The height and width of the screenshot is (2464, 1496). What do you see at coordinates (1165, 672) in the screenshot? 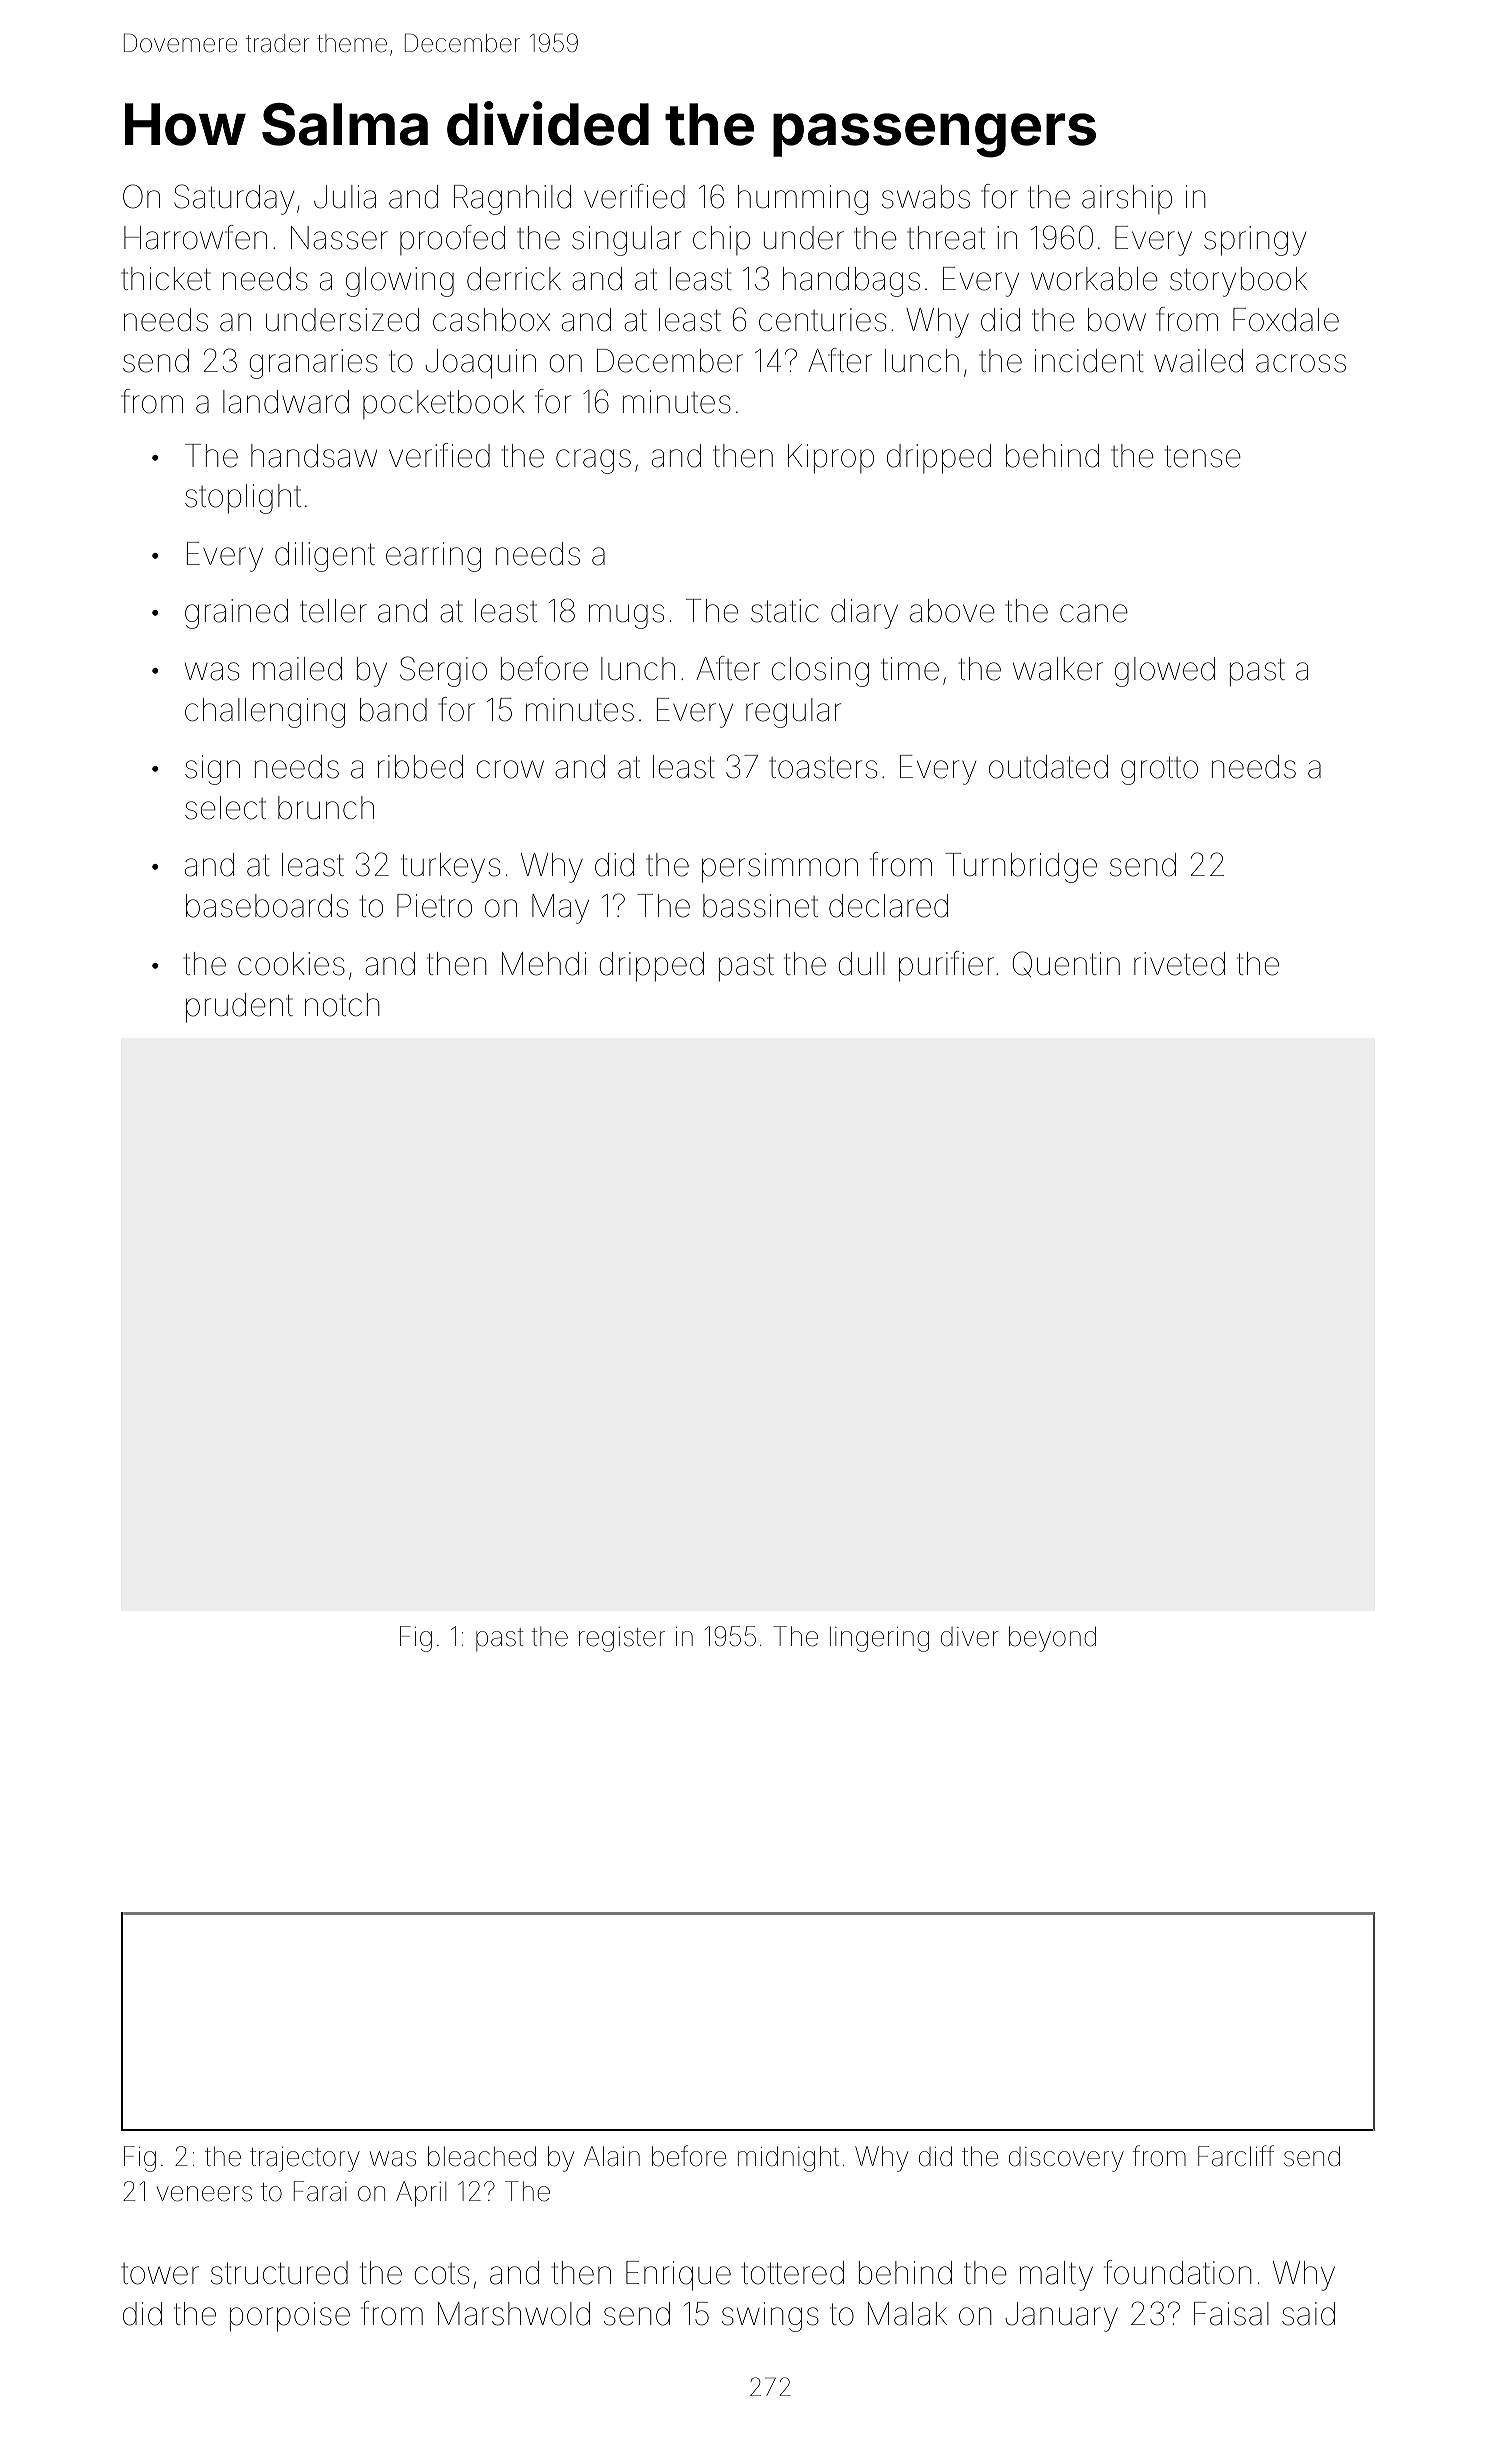
I see `glowed` at bounding box center [1165, 672].
